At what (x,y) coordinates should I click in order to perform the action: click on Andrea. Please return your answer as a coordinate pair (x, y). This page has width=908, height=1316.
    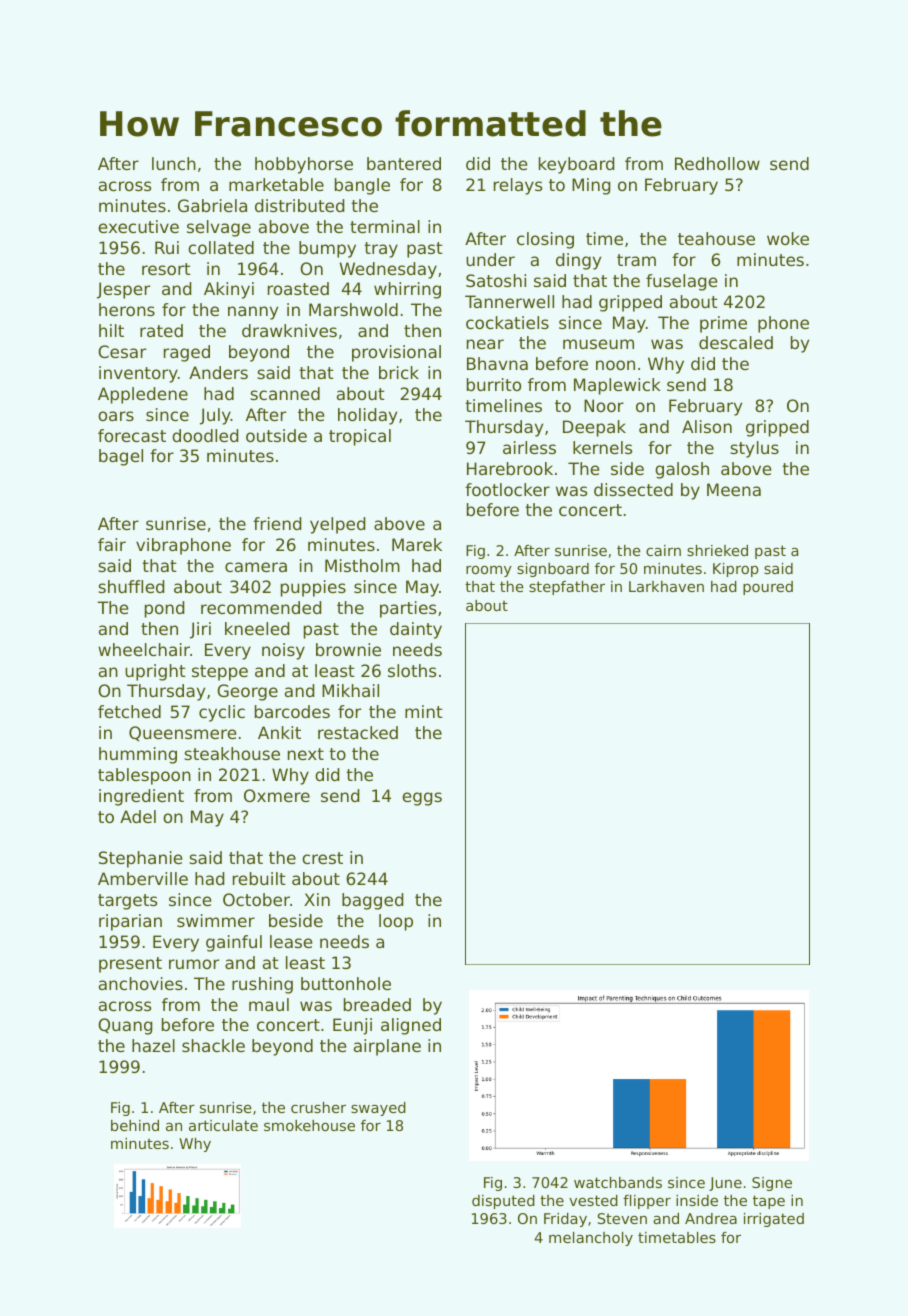
    Looking at the image, I should click on (711, 1218).
